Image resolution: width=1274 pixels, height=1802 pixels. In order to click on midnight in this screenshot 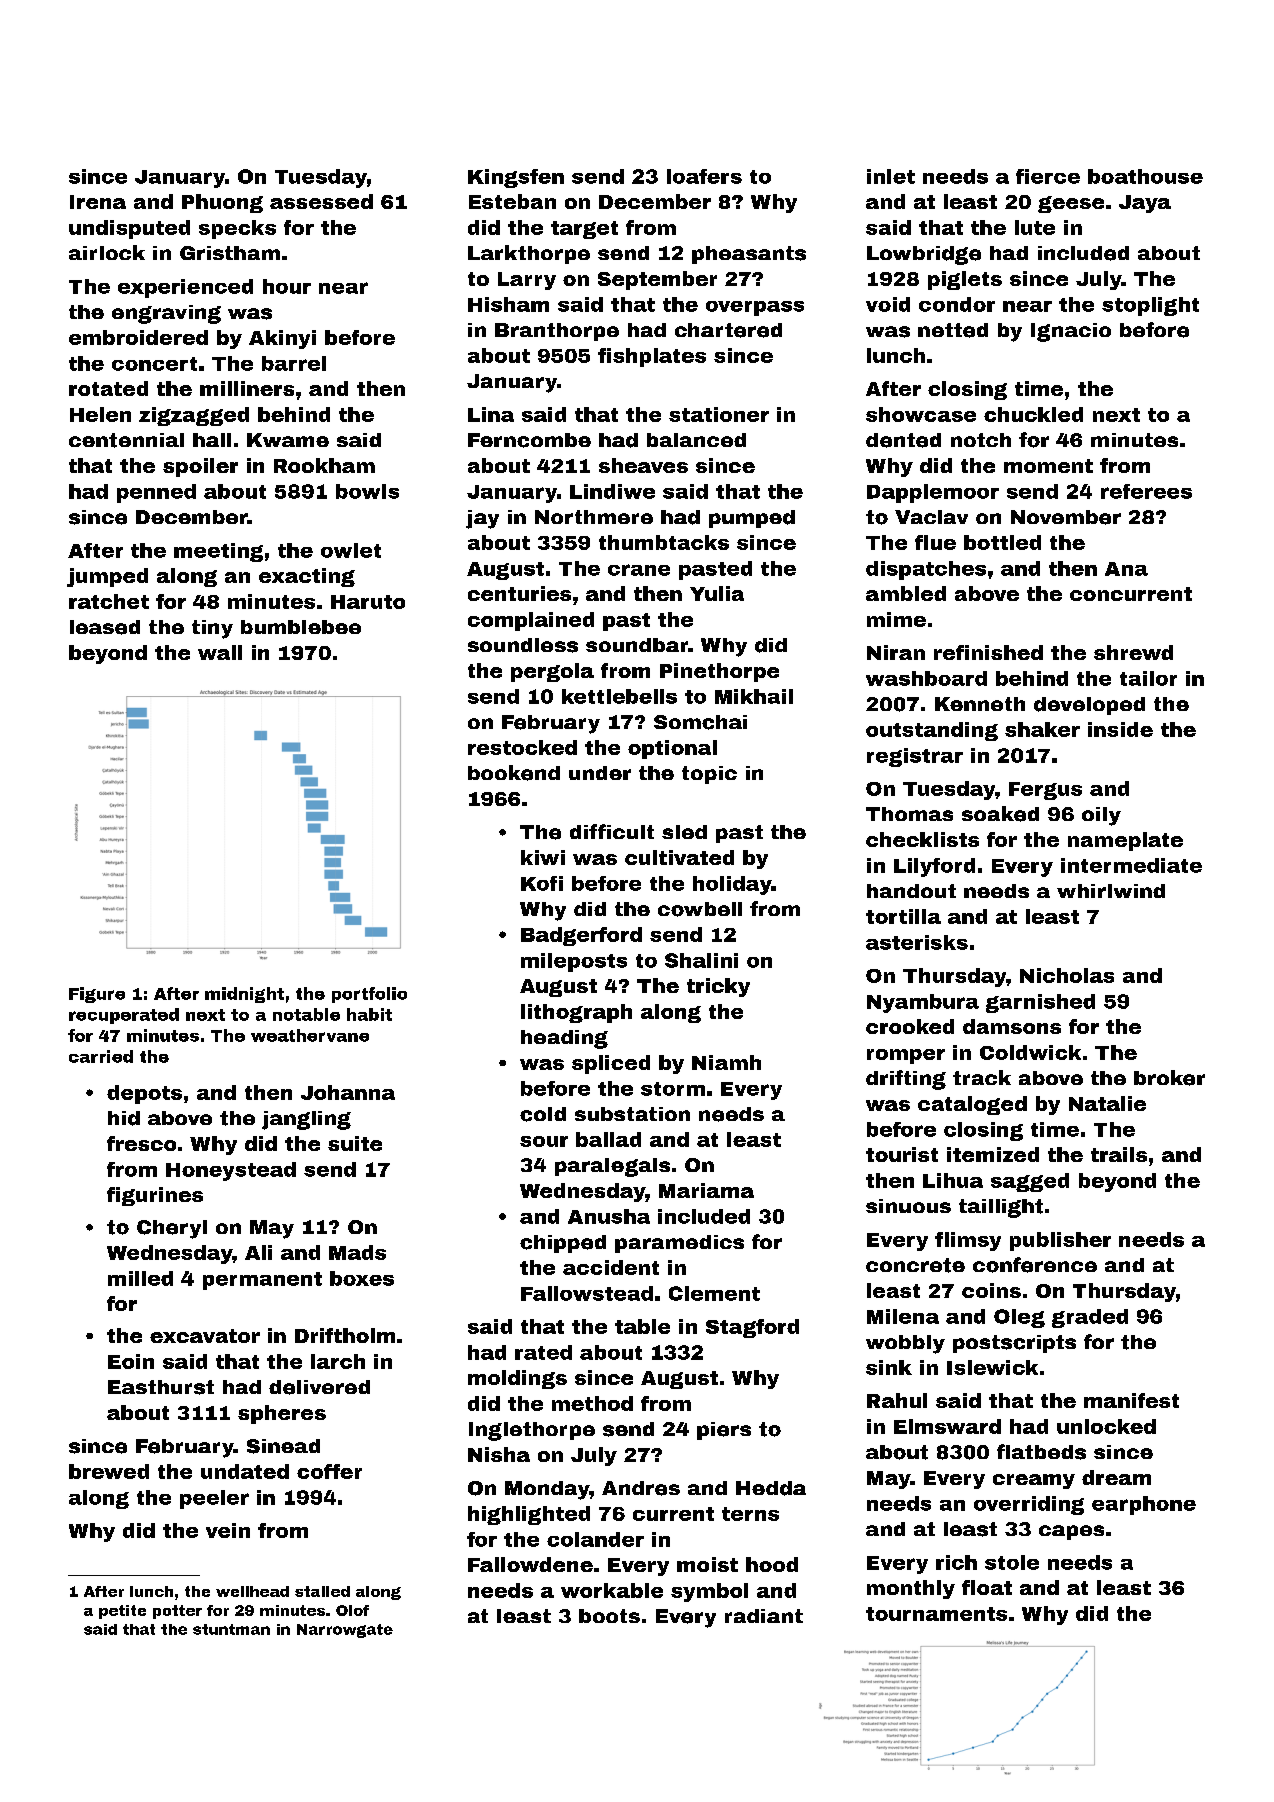, I will do `click(244, 995)`.
